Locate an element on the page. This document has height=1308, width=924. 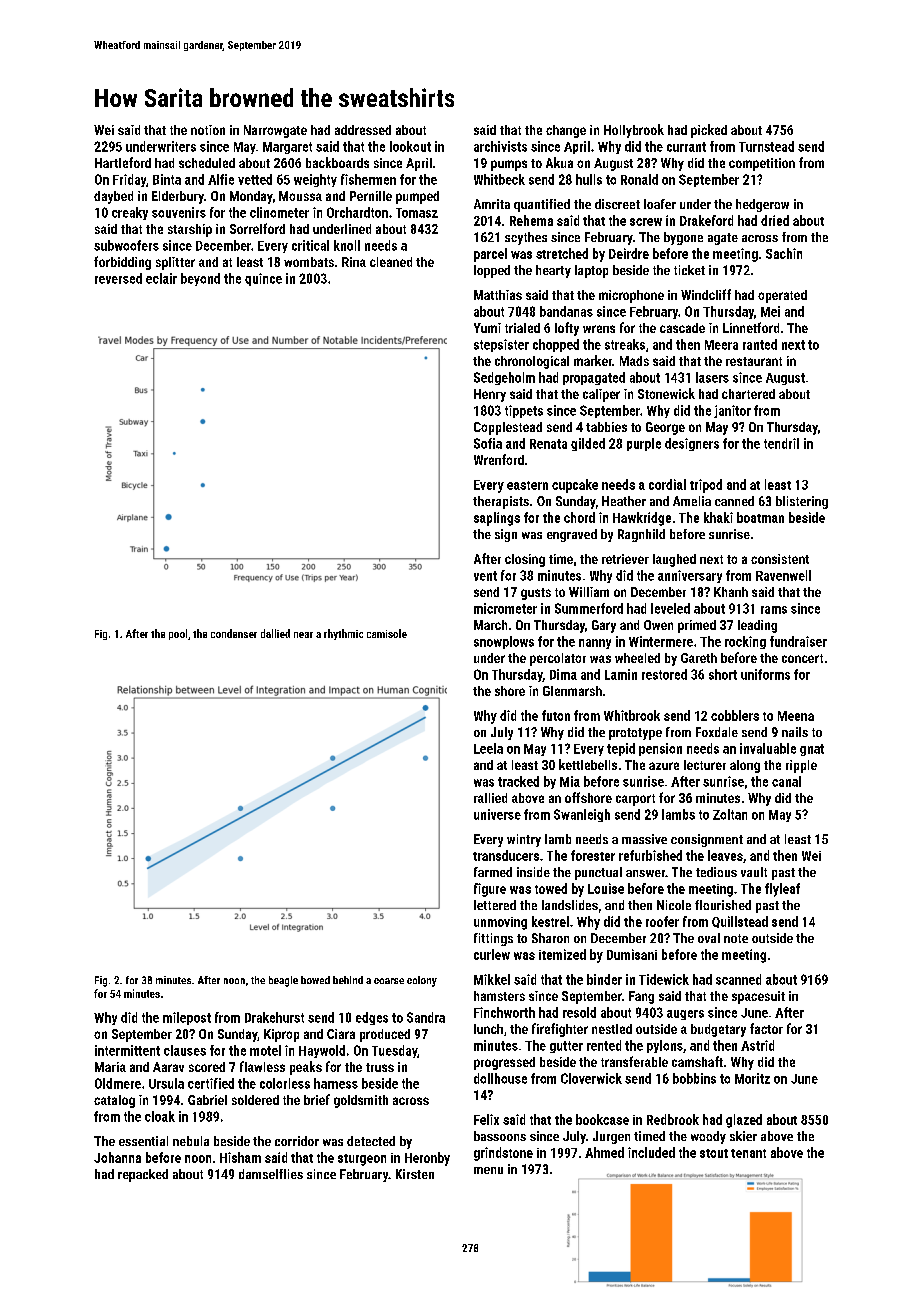
quince is located at coordinates (263, 279).
